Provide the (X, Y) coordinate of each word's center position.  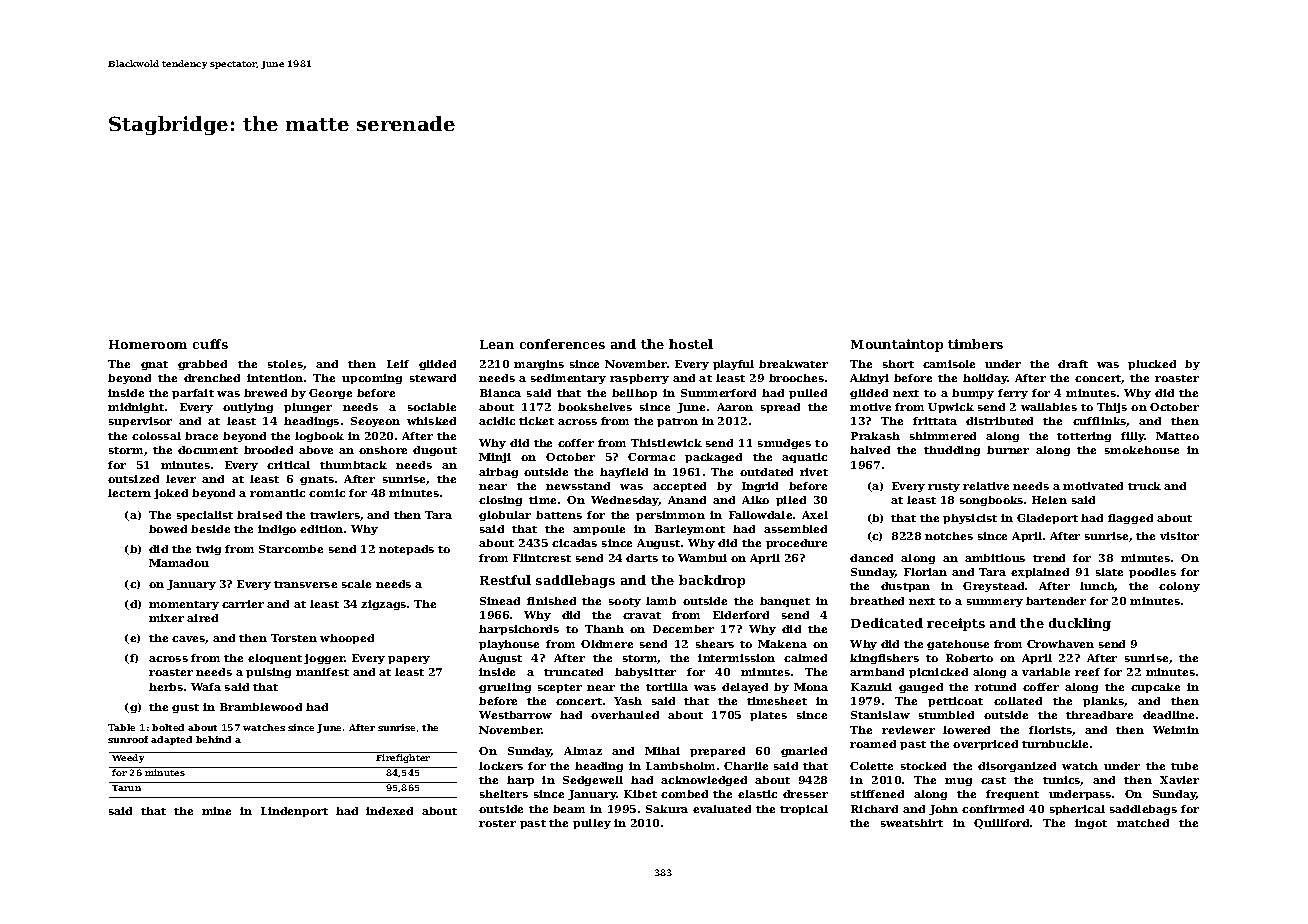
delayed (745, 688)
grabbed (202, 365)
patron (677, 422)
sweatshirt (912, 823)
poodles (1152, 573)
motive (870, 407)
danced (871, 558)
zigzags (383, 605)
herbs (166, 687)
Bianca (500, 393)
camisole (949, 364)
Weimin (1176, 730)
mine (216, 811)
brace (201, 436)
